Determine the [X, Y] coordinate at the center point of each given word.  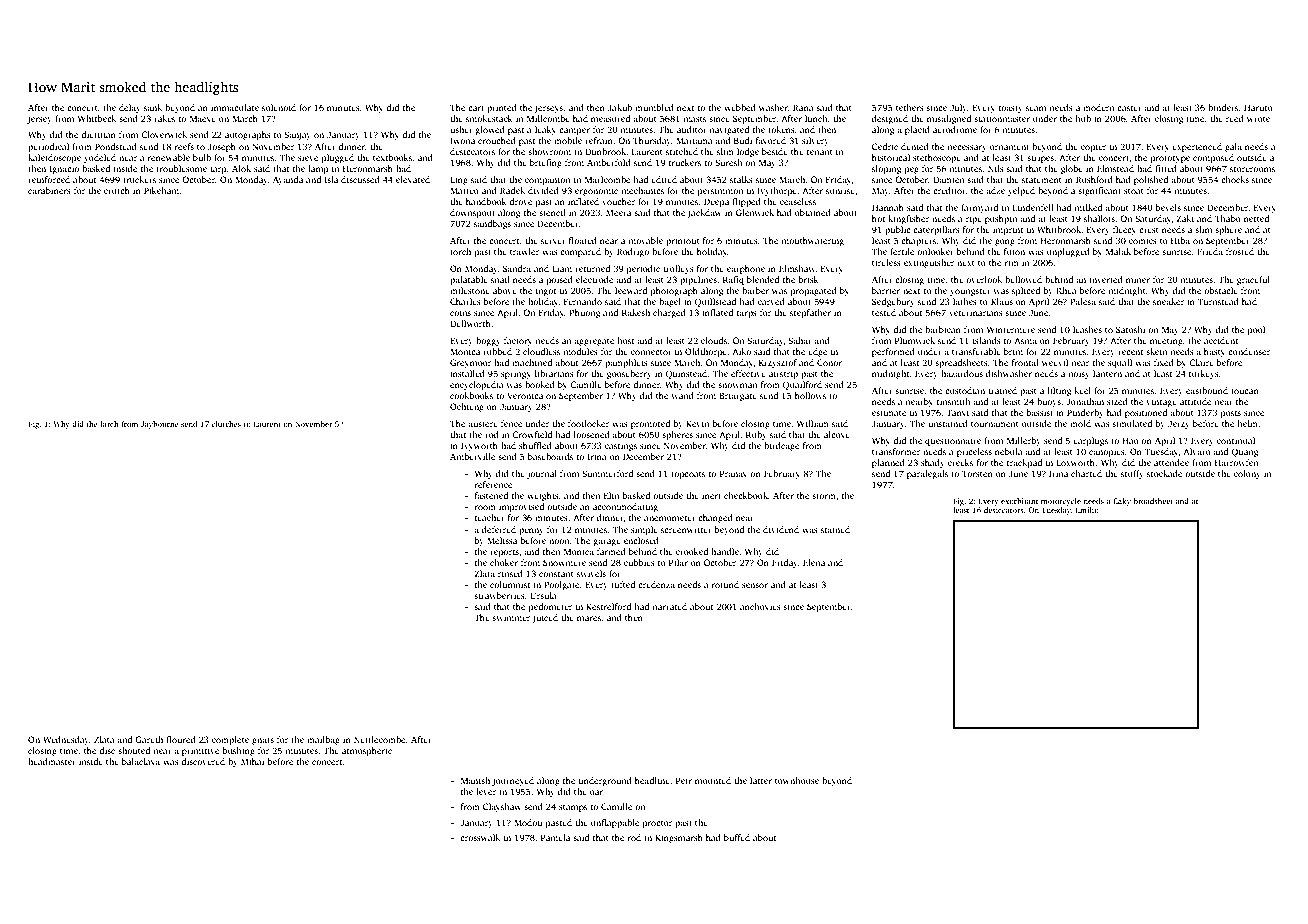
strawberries [499, 595]
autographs [248, 135]
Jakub [620, 107]
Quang [1244, 452]
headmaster [52, 761]
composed [1213, 158]
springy [516, 374]
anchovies [760, 606]
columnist [510, 584]
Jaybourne [160, 425]
